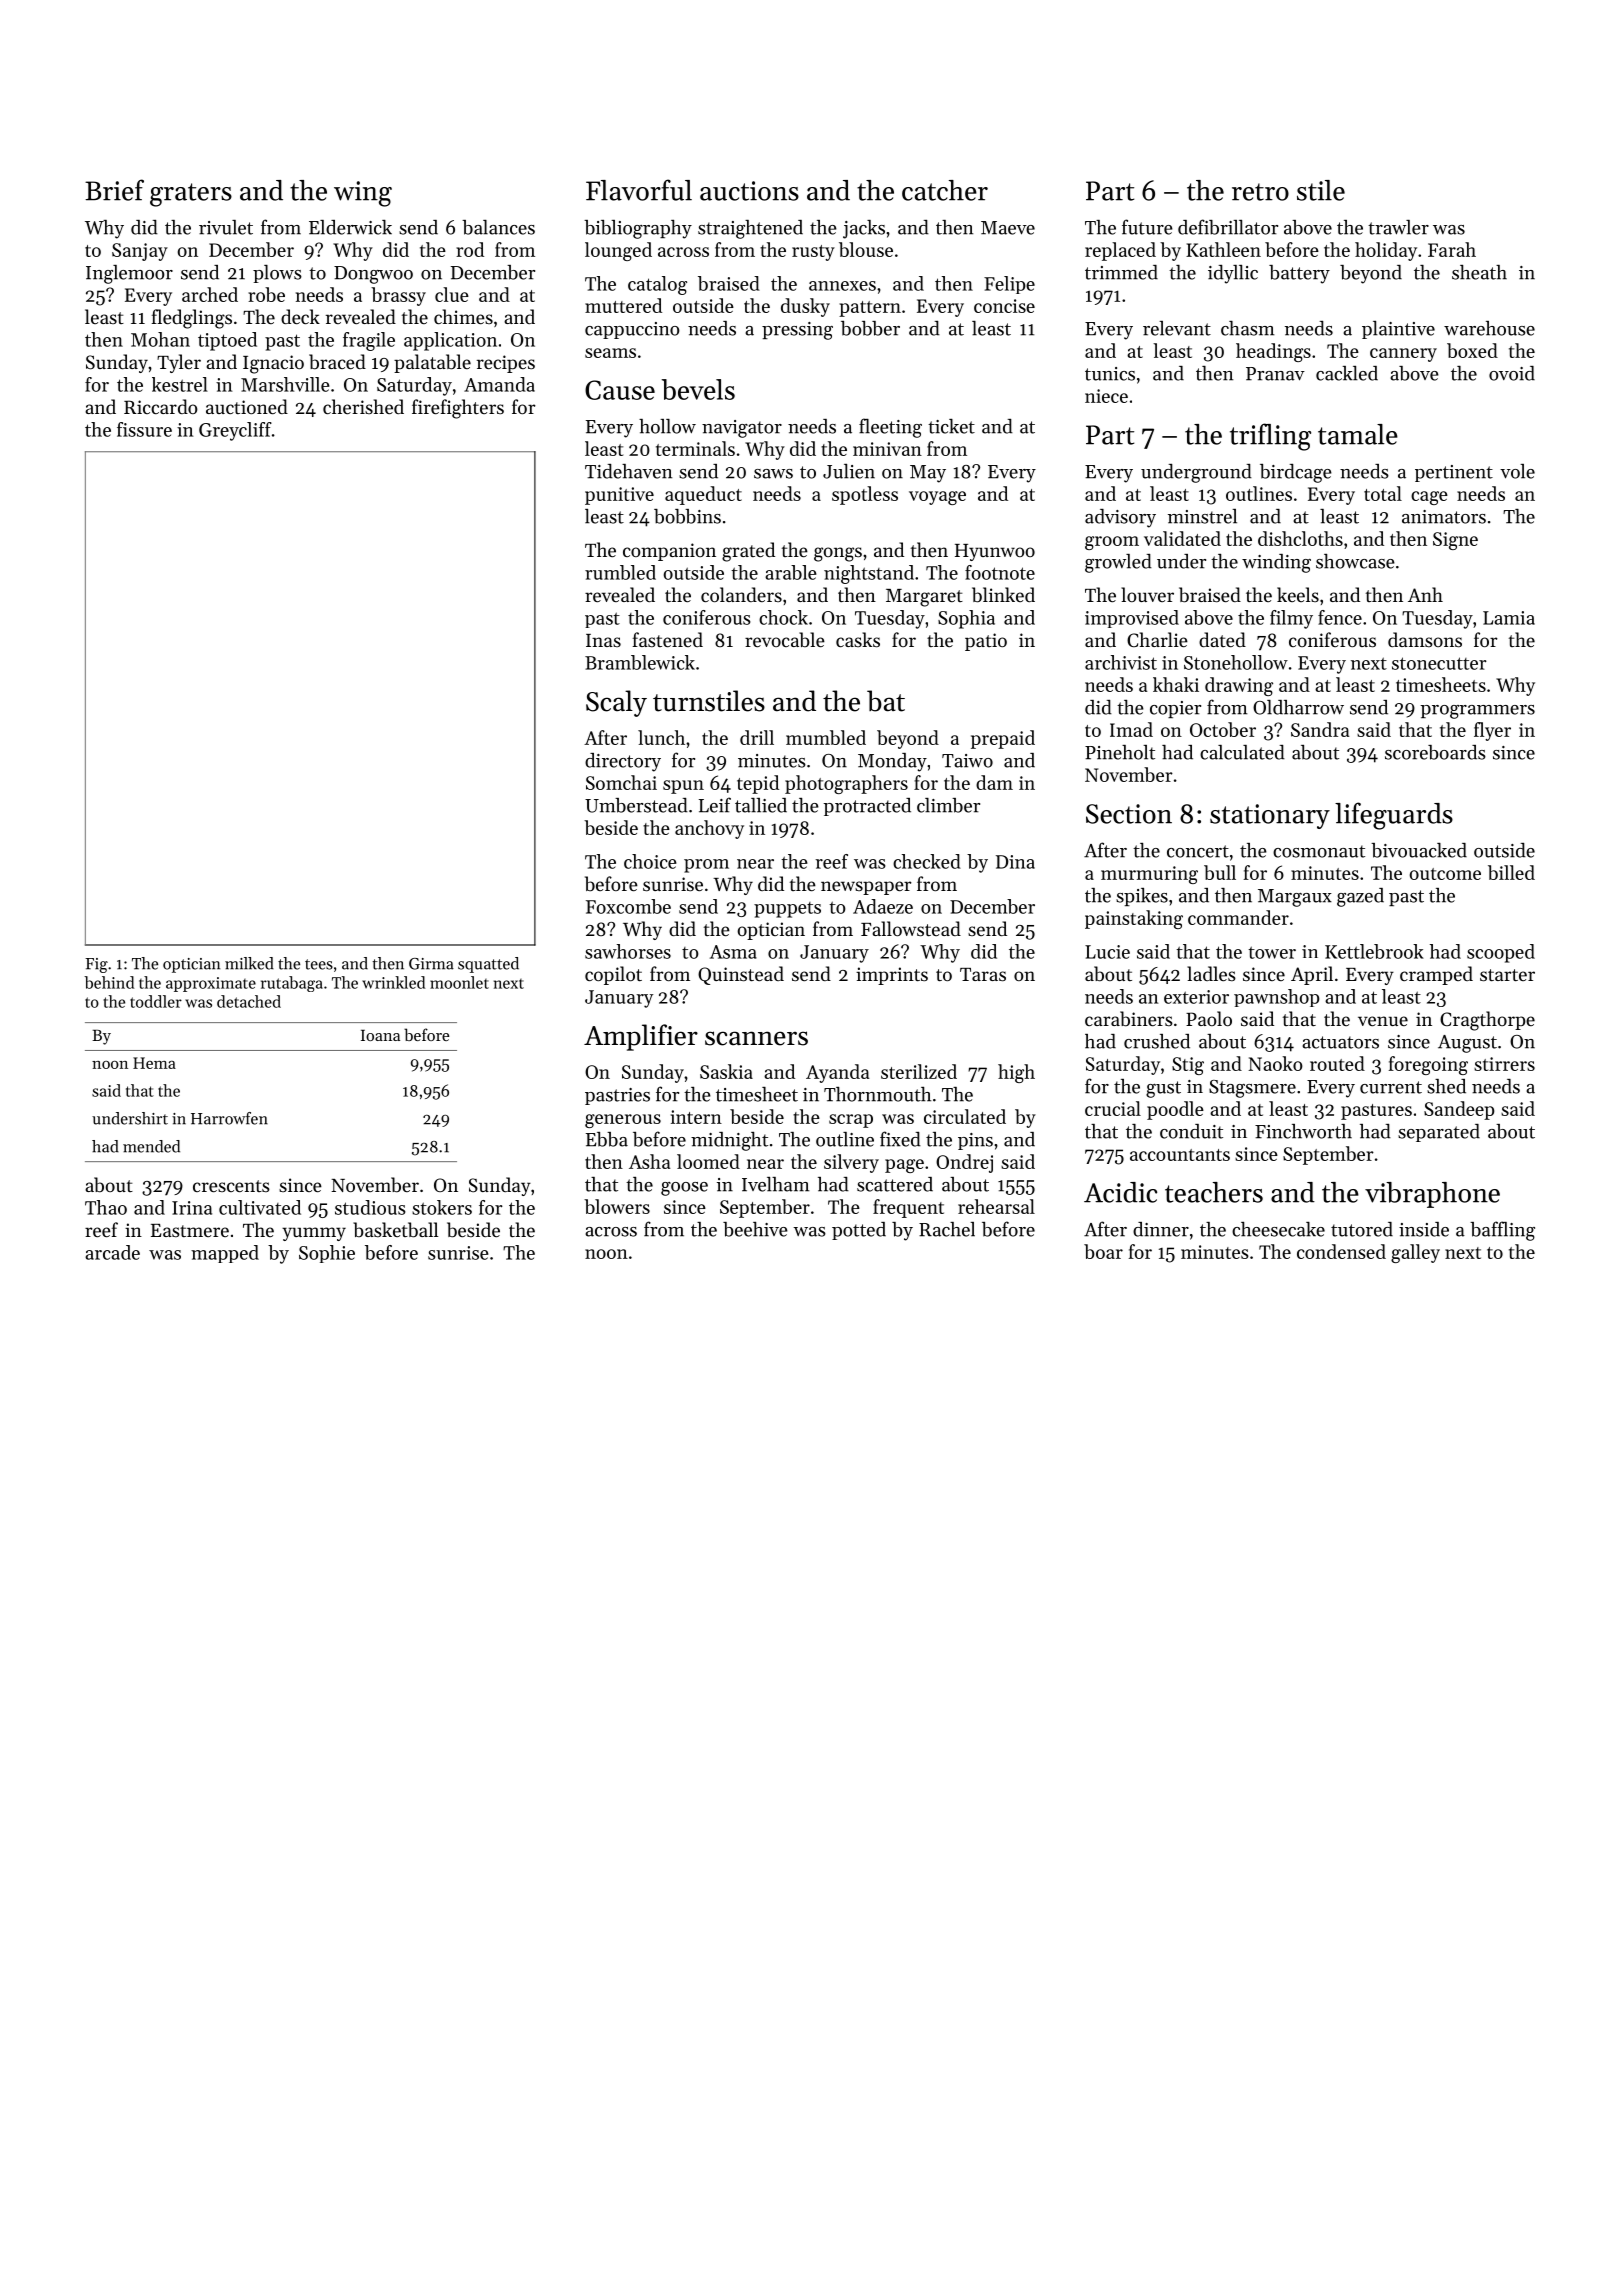 This document has height=2292, width=1620. I want to click on Foxcombe, so click(628, 906).
